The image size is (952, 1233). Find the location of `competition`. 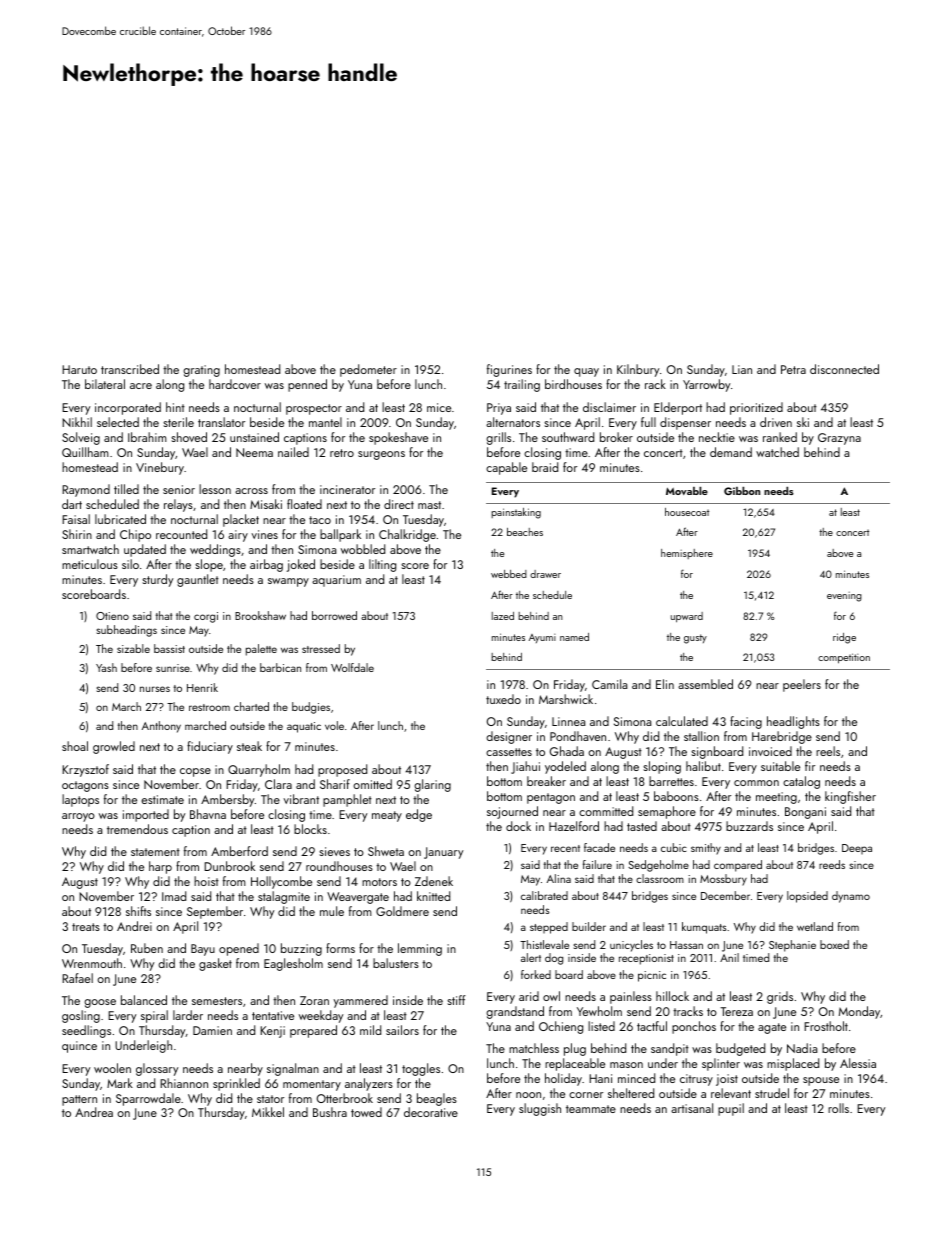

competition is located at coordinates (844, 658).
